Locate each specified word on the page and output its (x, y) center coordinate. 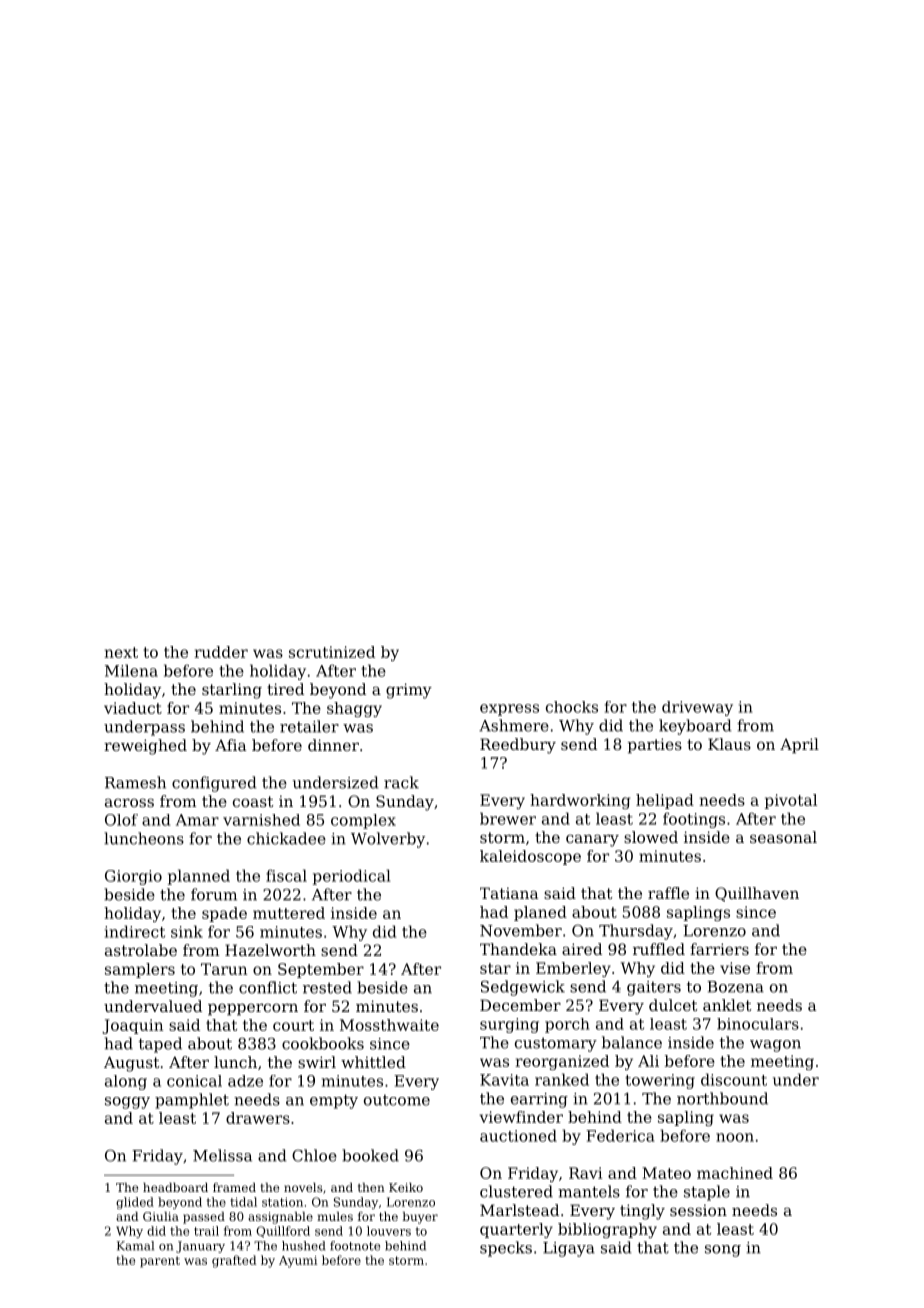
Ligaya (569, 1249)
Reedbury (518, 746)
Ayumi (298, 1262)
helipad (665, 801)
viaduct (133, 708)
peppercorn (253, 1009)
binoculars (758, 1024)
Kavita (504, 1080)
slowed (651, 837)
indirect (135, 931)
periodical (352, 877)
